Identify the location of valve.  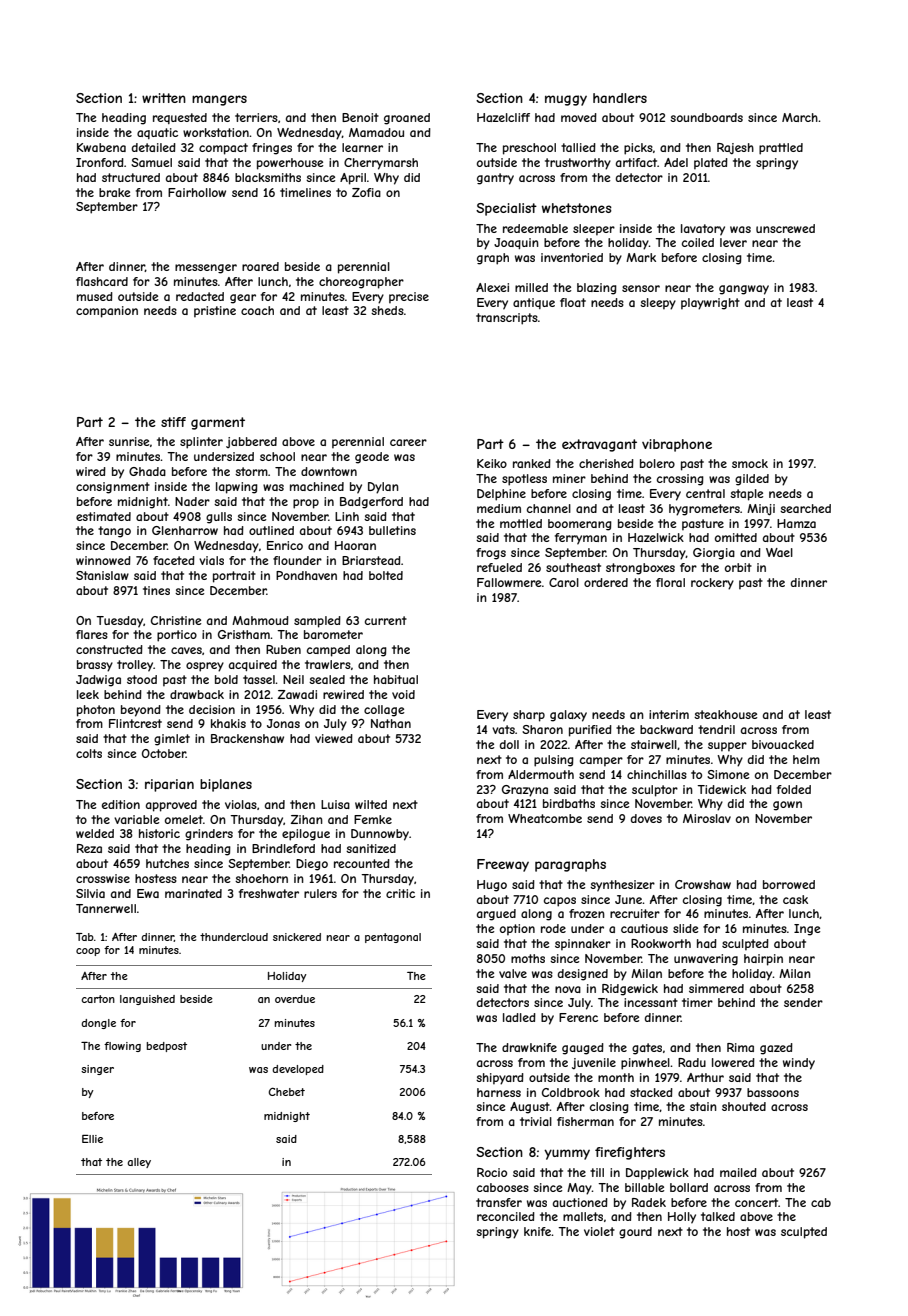
(513, 973).
